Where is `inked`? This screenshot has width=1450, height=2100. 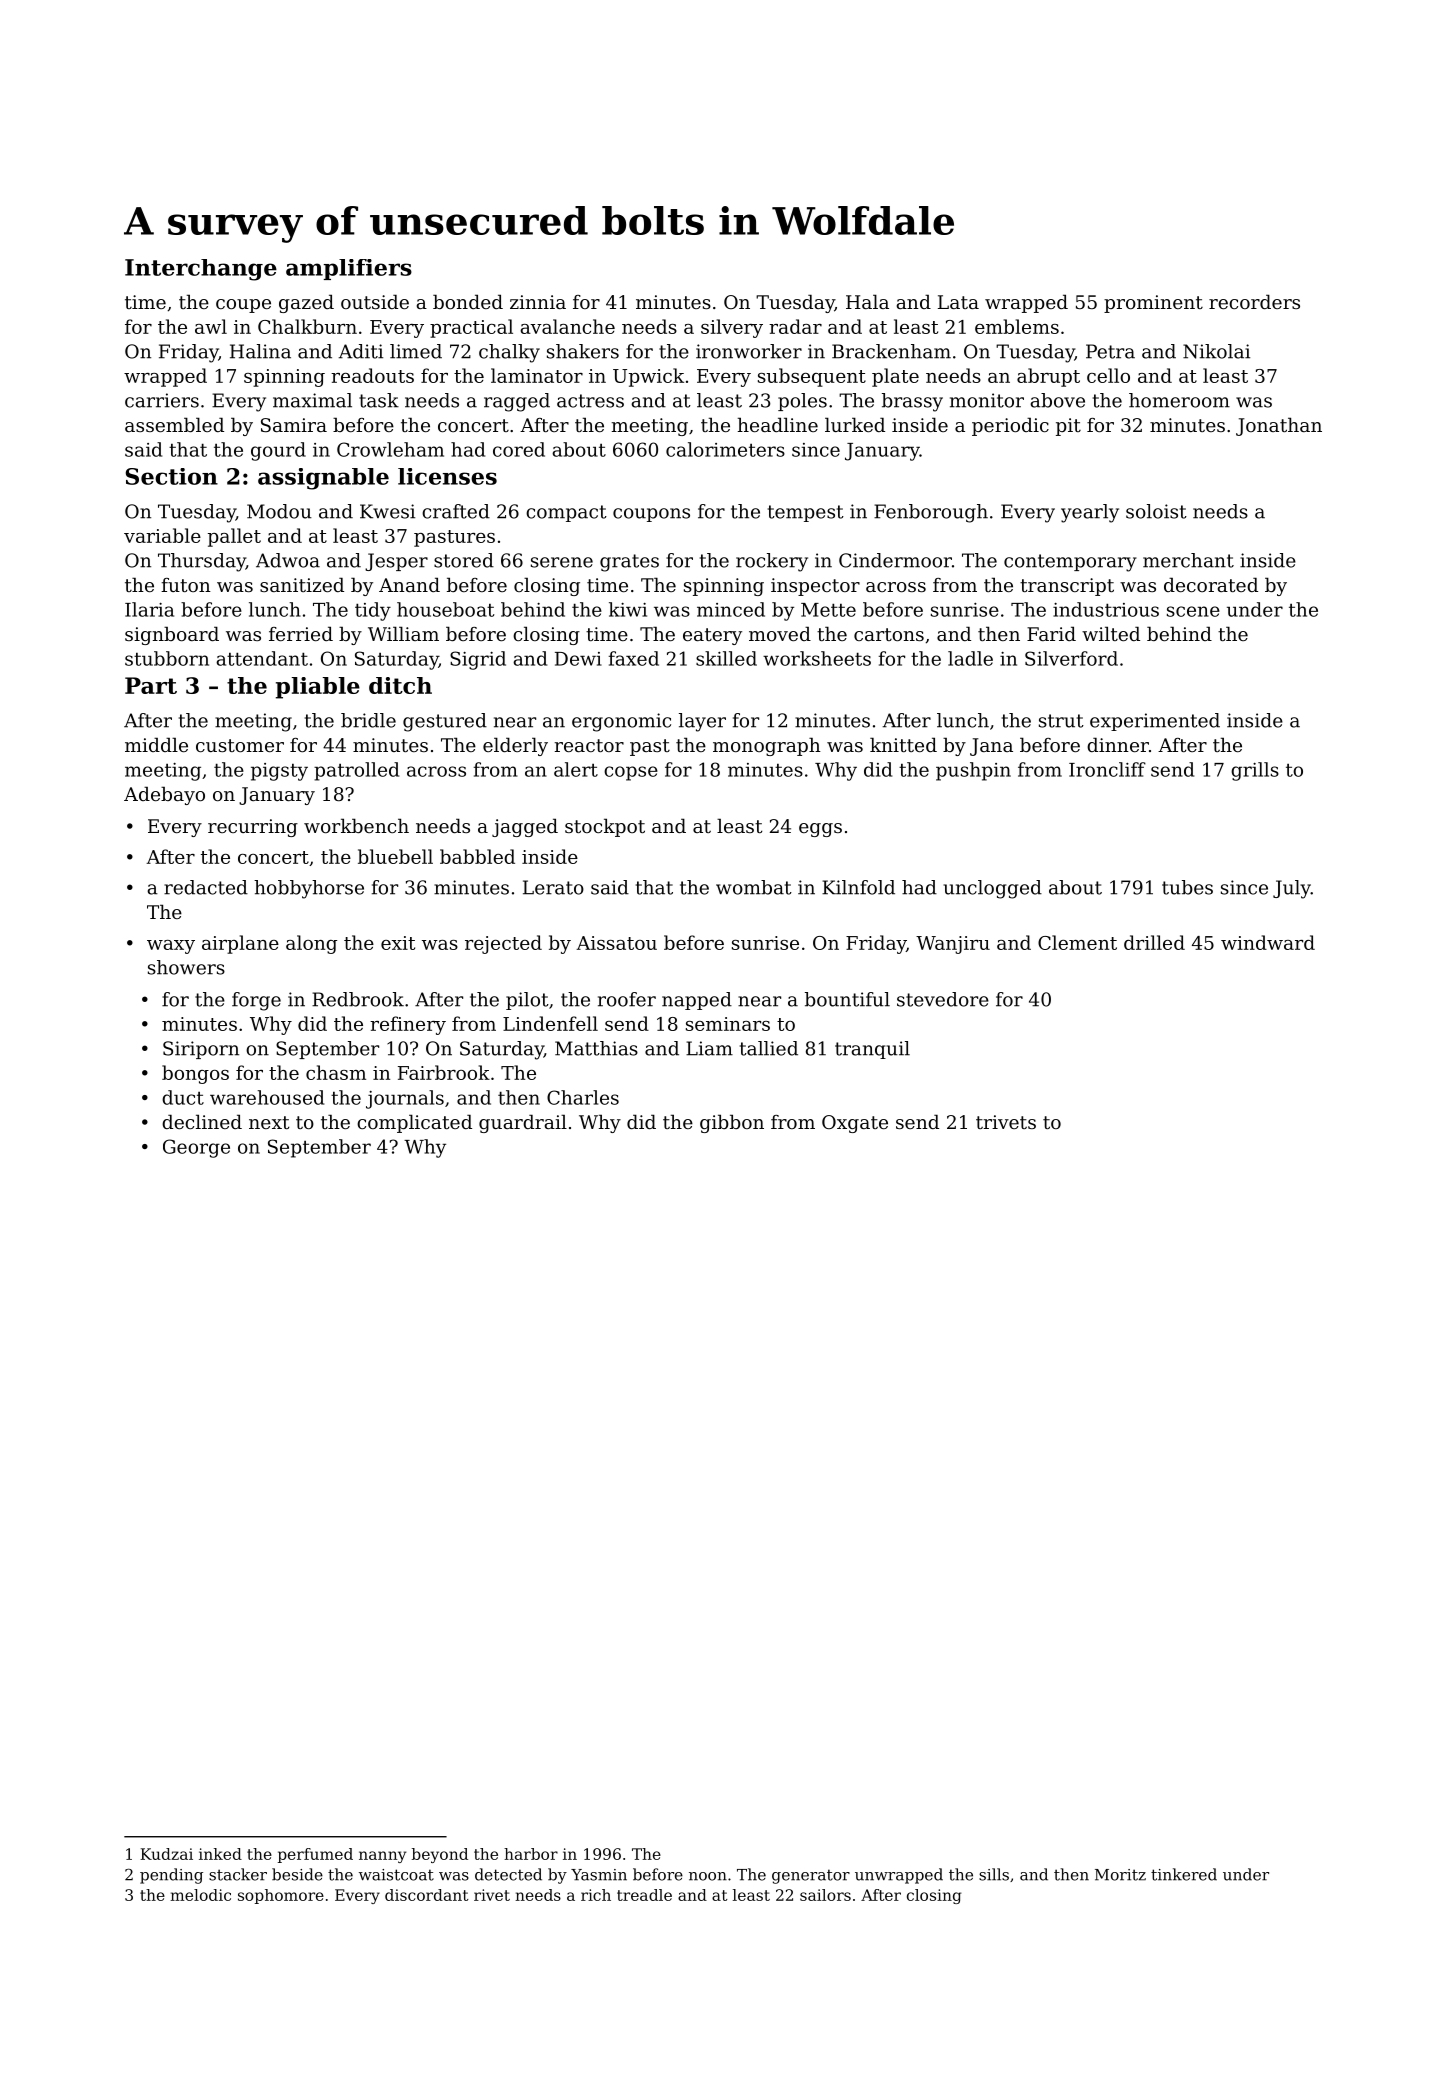
inked is located at coordinates (220, 1854).
